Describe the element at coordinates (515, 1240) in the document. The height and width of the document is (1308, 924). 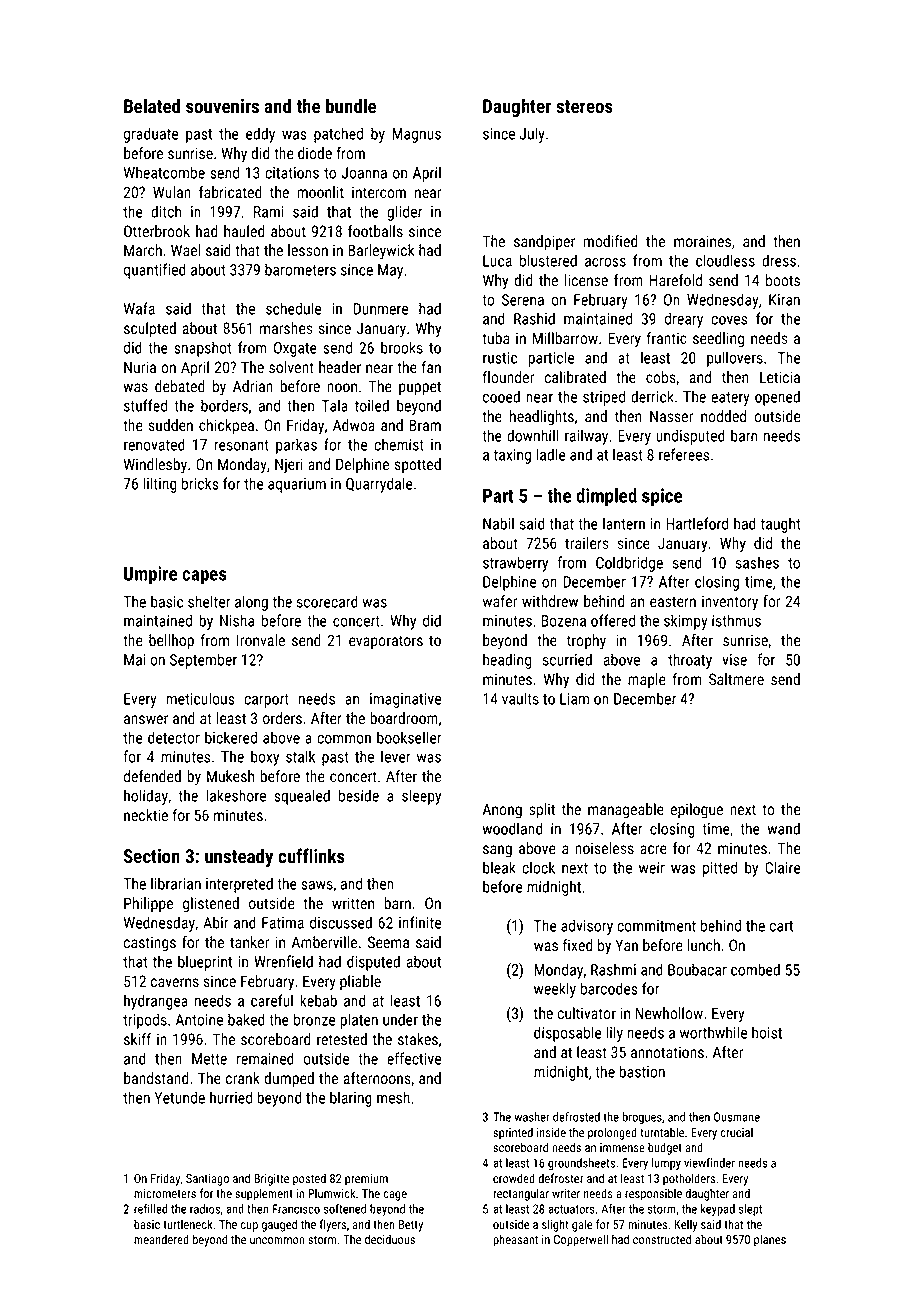
I see `pheasant` at that location.
